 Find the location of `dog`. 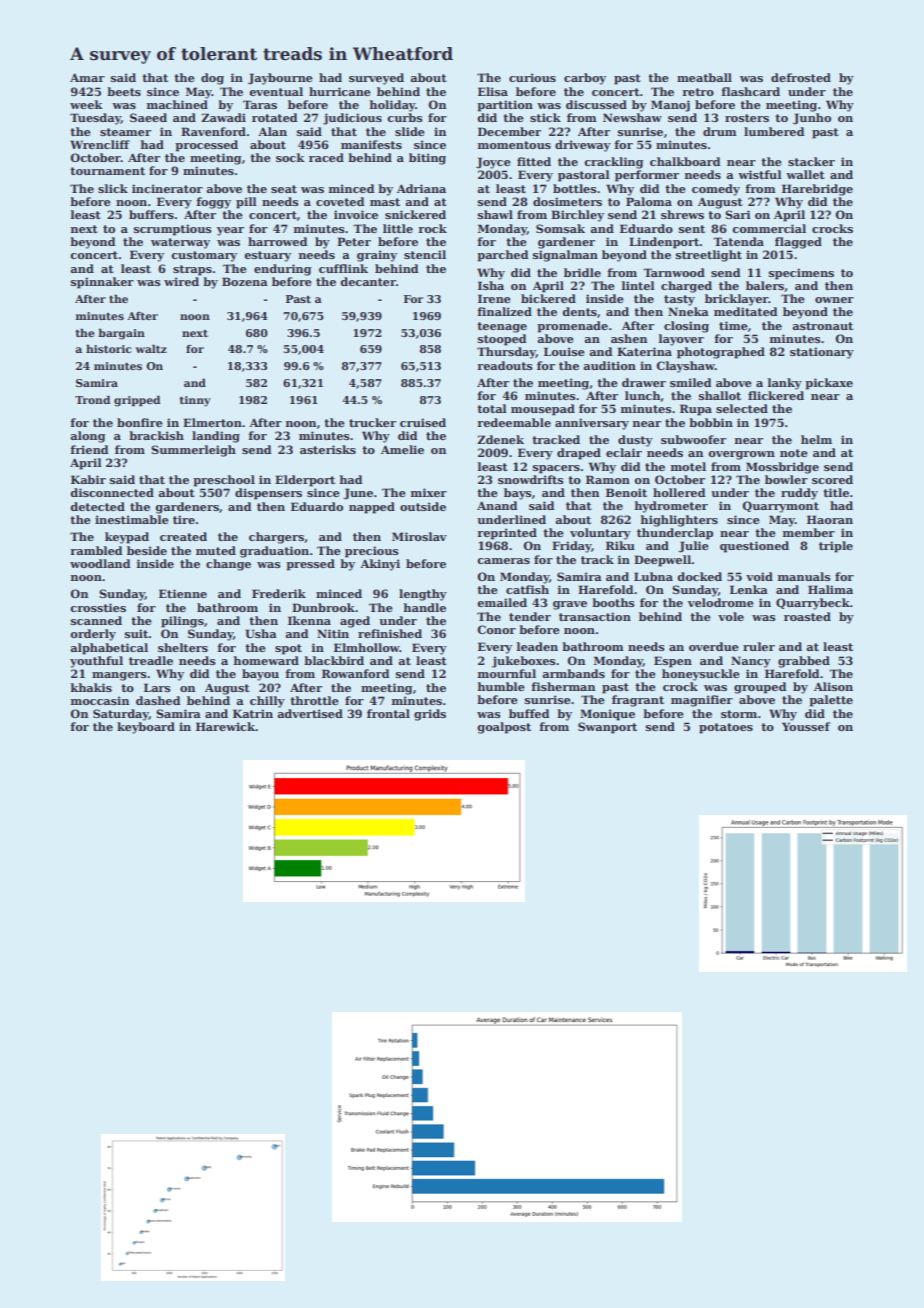

dog is located at coordinates (212, 79).
